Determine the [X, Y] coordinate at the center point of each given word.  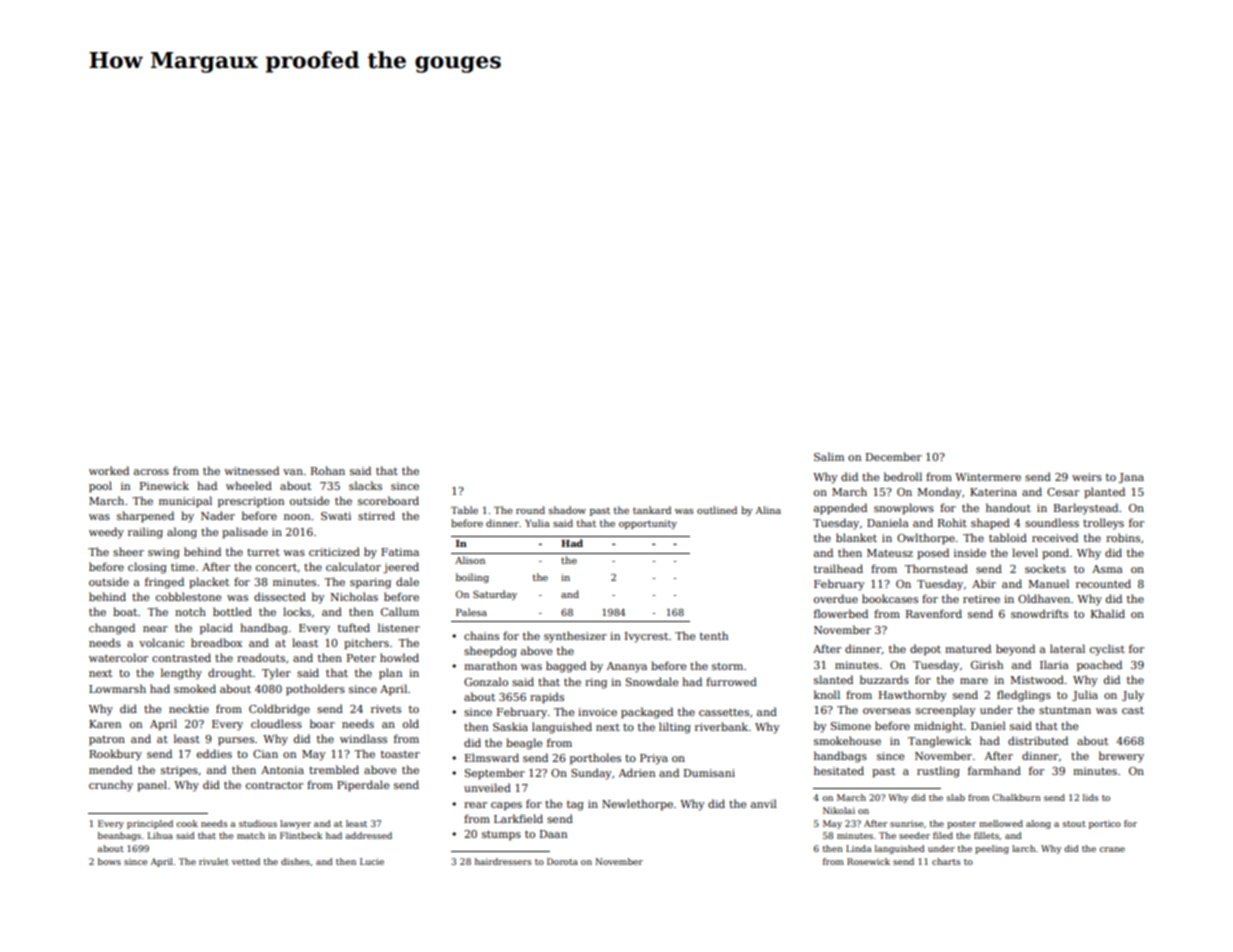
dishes [295, 861]
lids [1090, 797]
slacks [365, 485]
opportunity [648, 524]
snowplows [904, 509]
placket [209, 583]
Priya [654, 759]
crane [1112, 849]
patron [107, 741]
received [1055, 537]
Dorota [562, 861]
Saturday [495, 595]
